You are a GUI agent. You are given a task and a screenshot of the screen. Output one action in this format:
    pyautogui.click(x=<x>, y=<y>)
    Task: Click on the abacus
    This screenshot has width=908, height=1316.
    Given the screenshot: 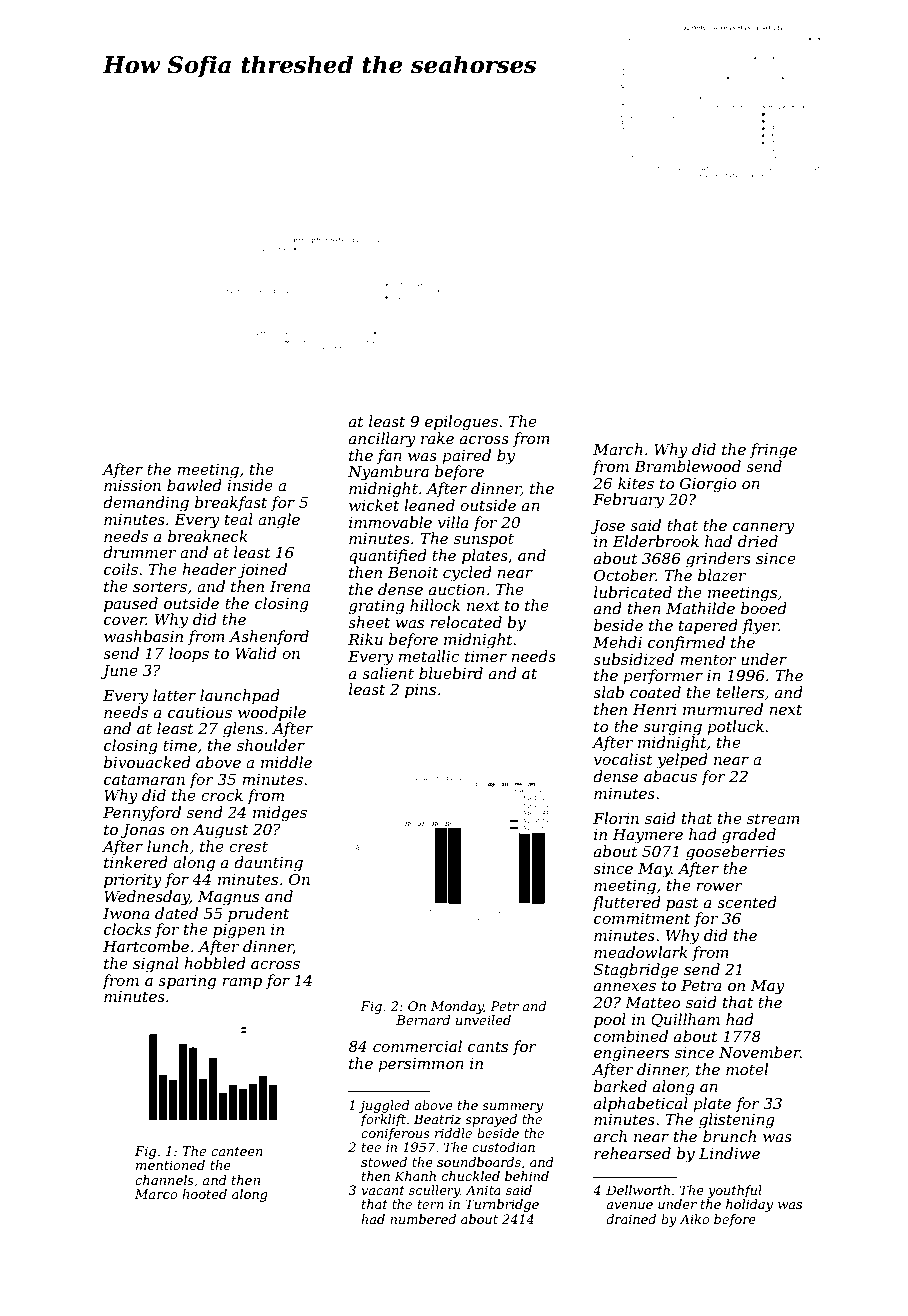 What is the action you would take?
    pyautogui.click(x=670, y=776)
